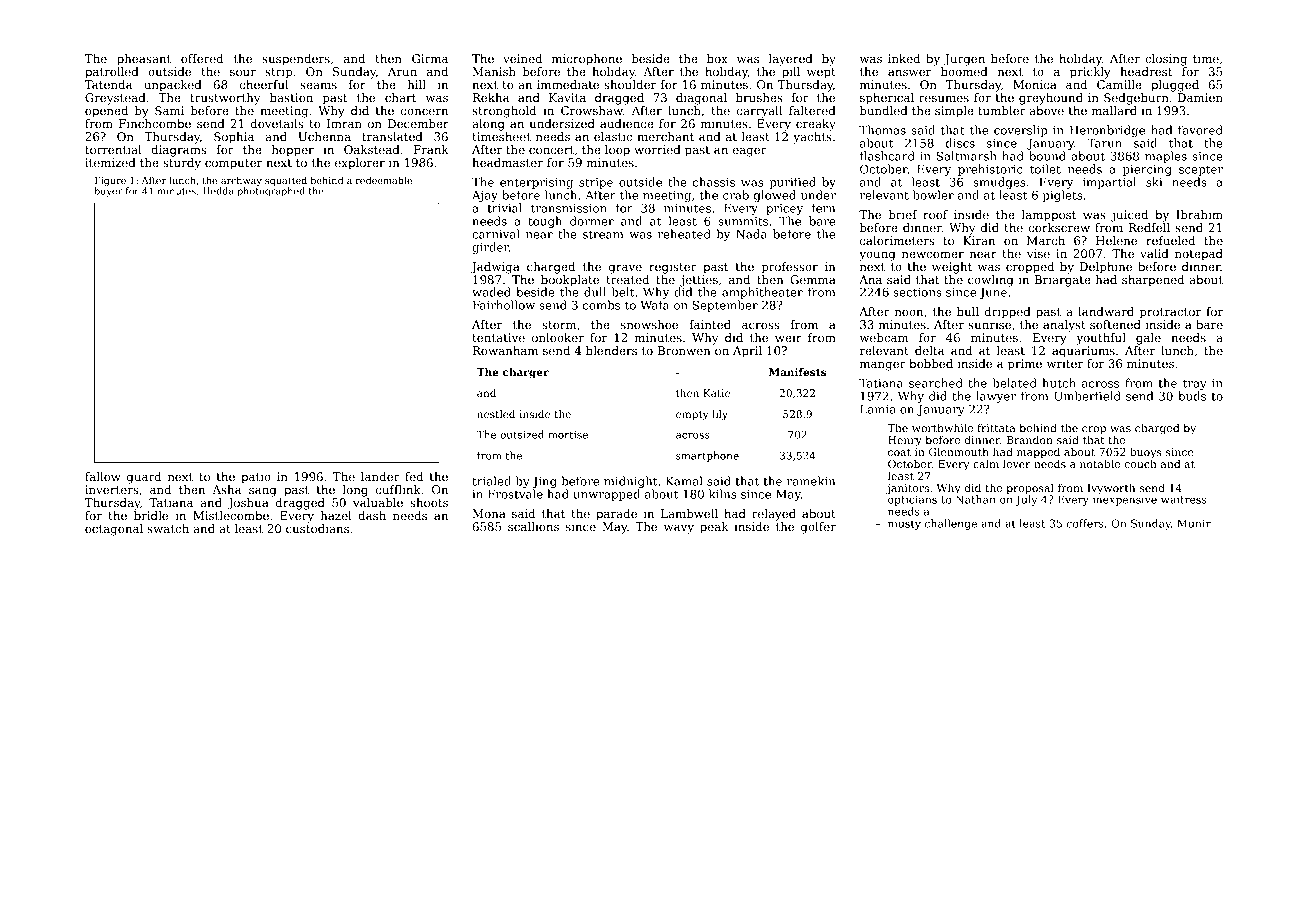 This screenshot has width=1308, height=924. I want to click on Fairhollow, so click(504, 305).
